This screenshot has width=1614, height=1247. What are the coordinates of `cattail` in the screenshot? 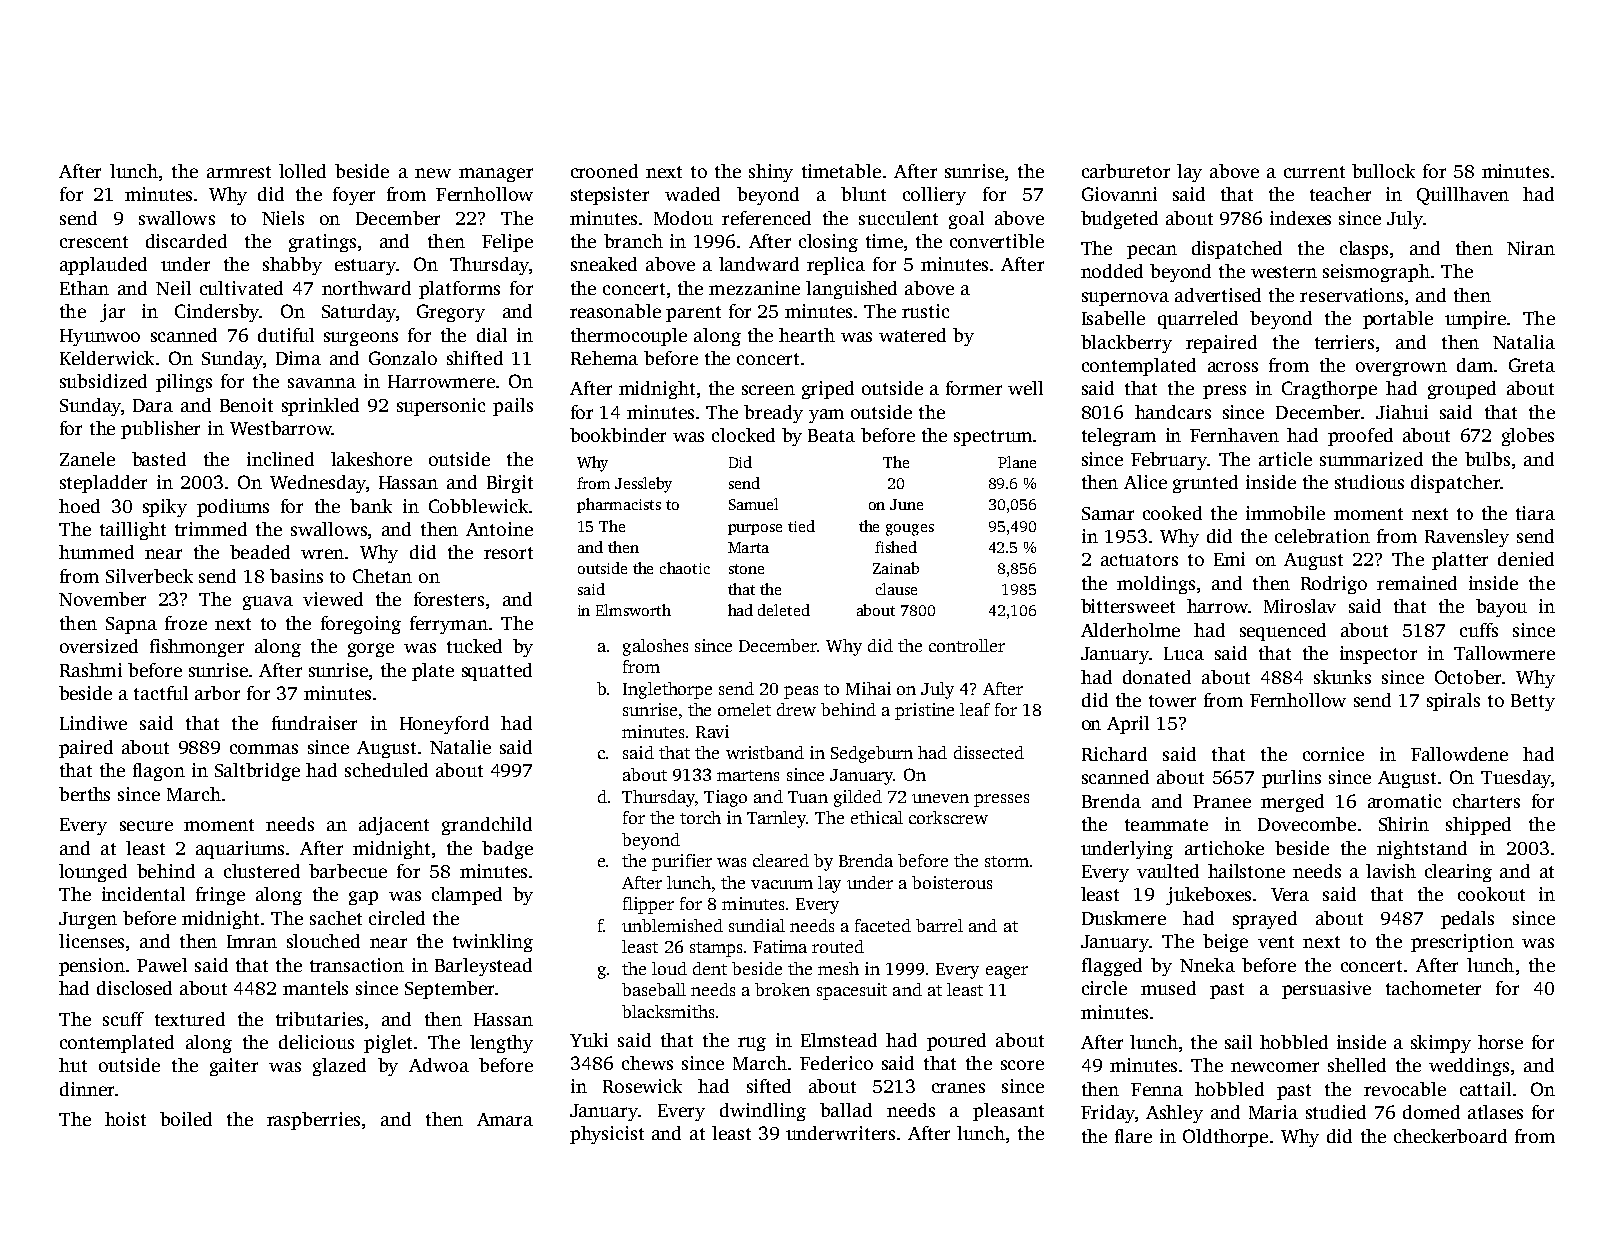 It's located at (1485, 1089).
